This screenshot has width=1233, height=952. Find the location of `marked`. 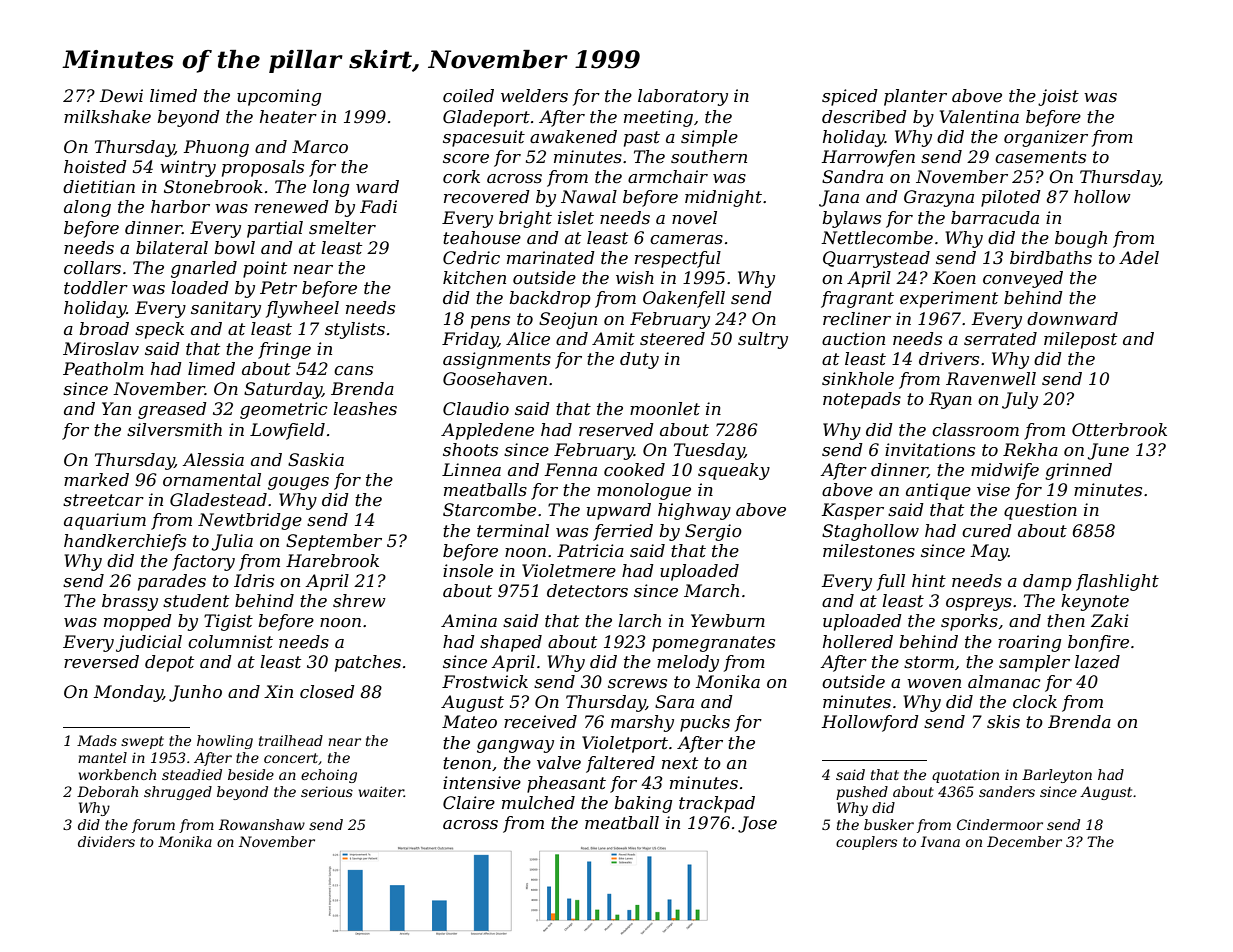

marked is located at coordinates (96, 480).
